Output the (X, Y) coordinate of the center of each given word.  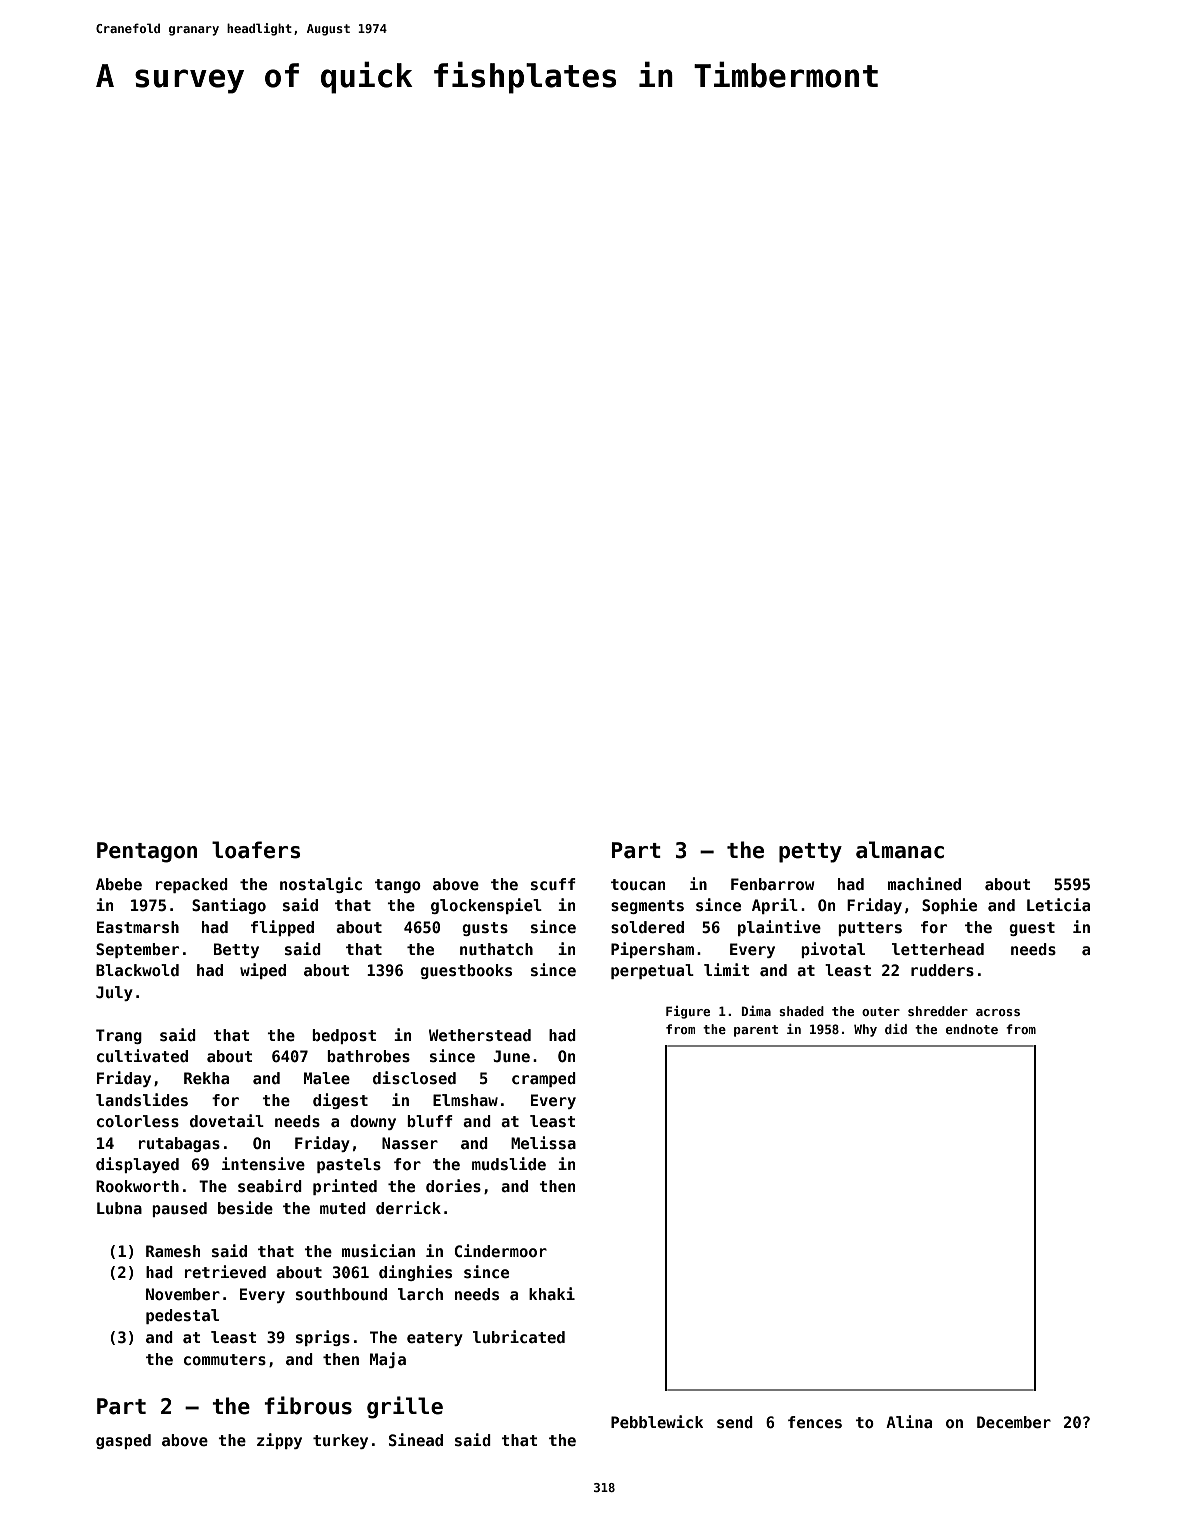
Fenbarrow (773, 884)
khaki (552, 1293)
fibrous (308, 1405)
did (896, 1029)
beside (245, 1208)
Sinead (416, 1440)
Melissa (543, 1143)
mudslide (509, 1164)
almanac (900, 850)
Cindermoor (500, 1250)
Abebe (119, 884)
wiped (263, 971)
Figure (688, 1012)
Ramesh (173, 1251)
